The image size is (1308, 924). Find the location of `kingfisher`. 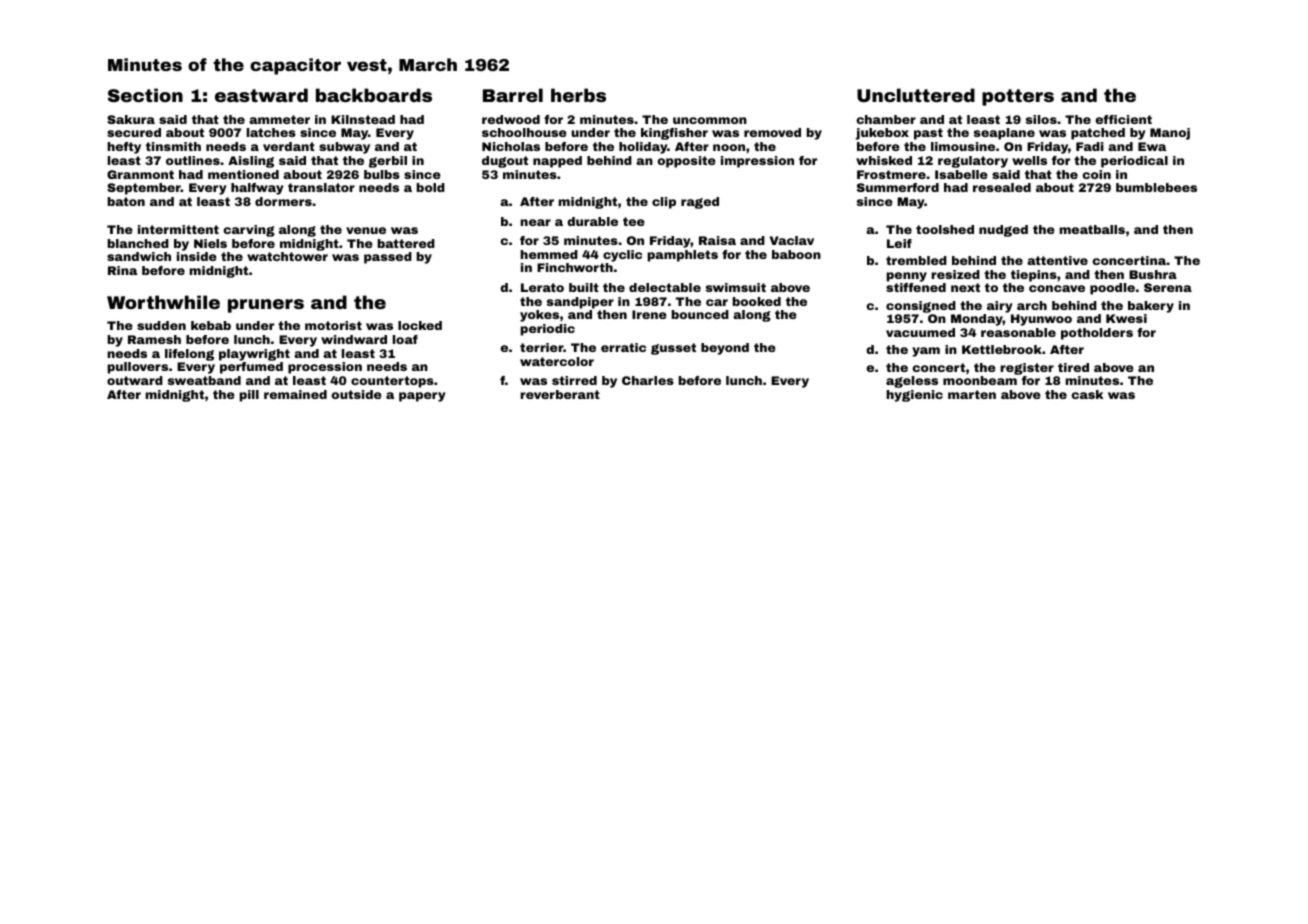

kingfisher is located at coordinates (674, 134).
